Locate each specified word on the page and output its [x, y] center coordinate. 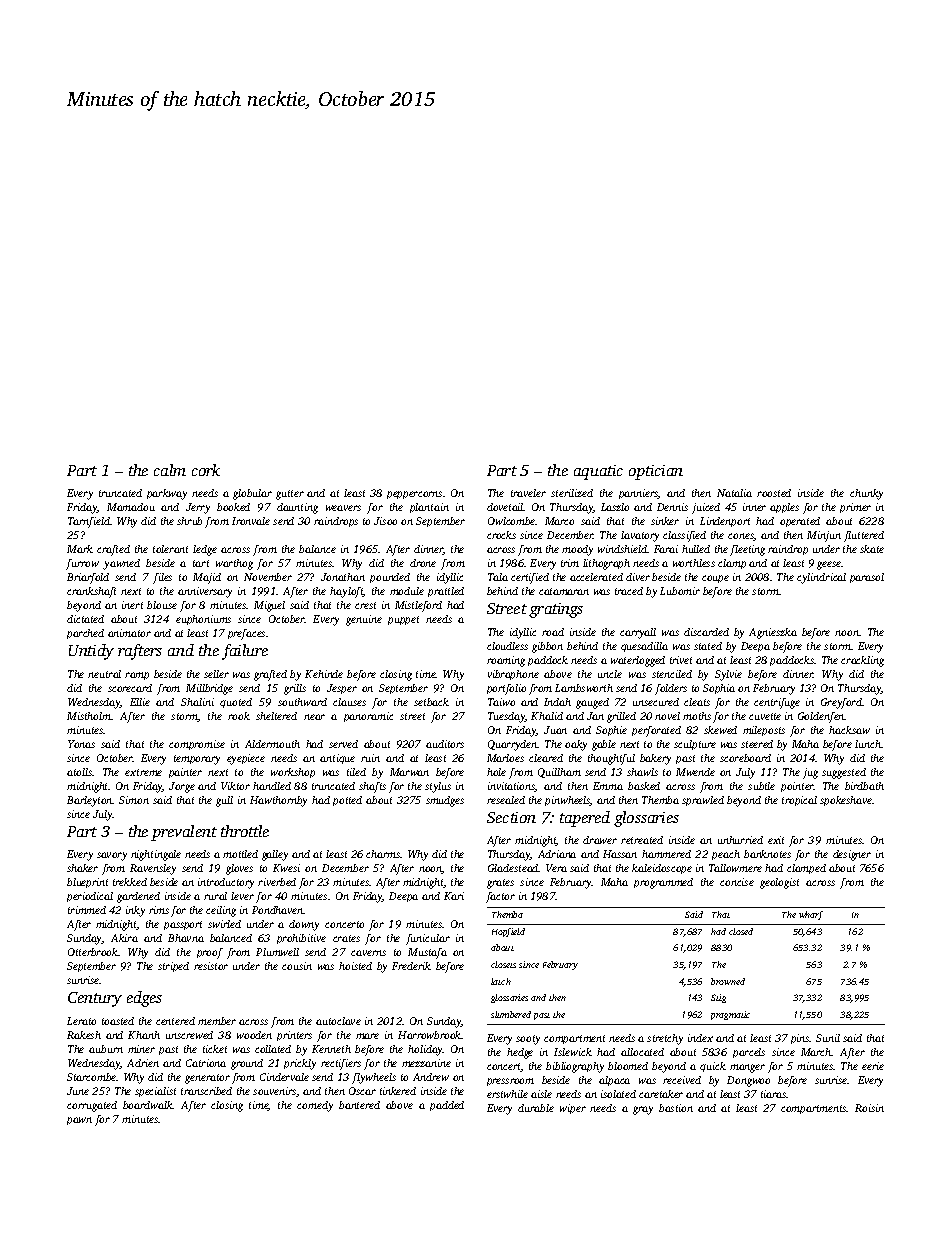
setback [431, 702]
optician [656, 472]
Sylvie [728, 675]
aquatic [598, 472]
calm [170, 470]
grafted [270, 675]
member [217, 1021]
